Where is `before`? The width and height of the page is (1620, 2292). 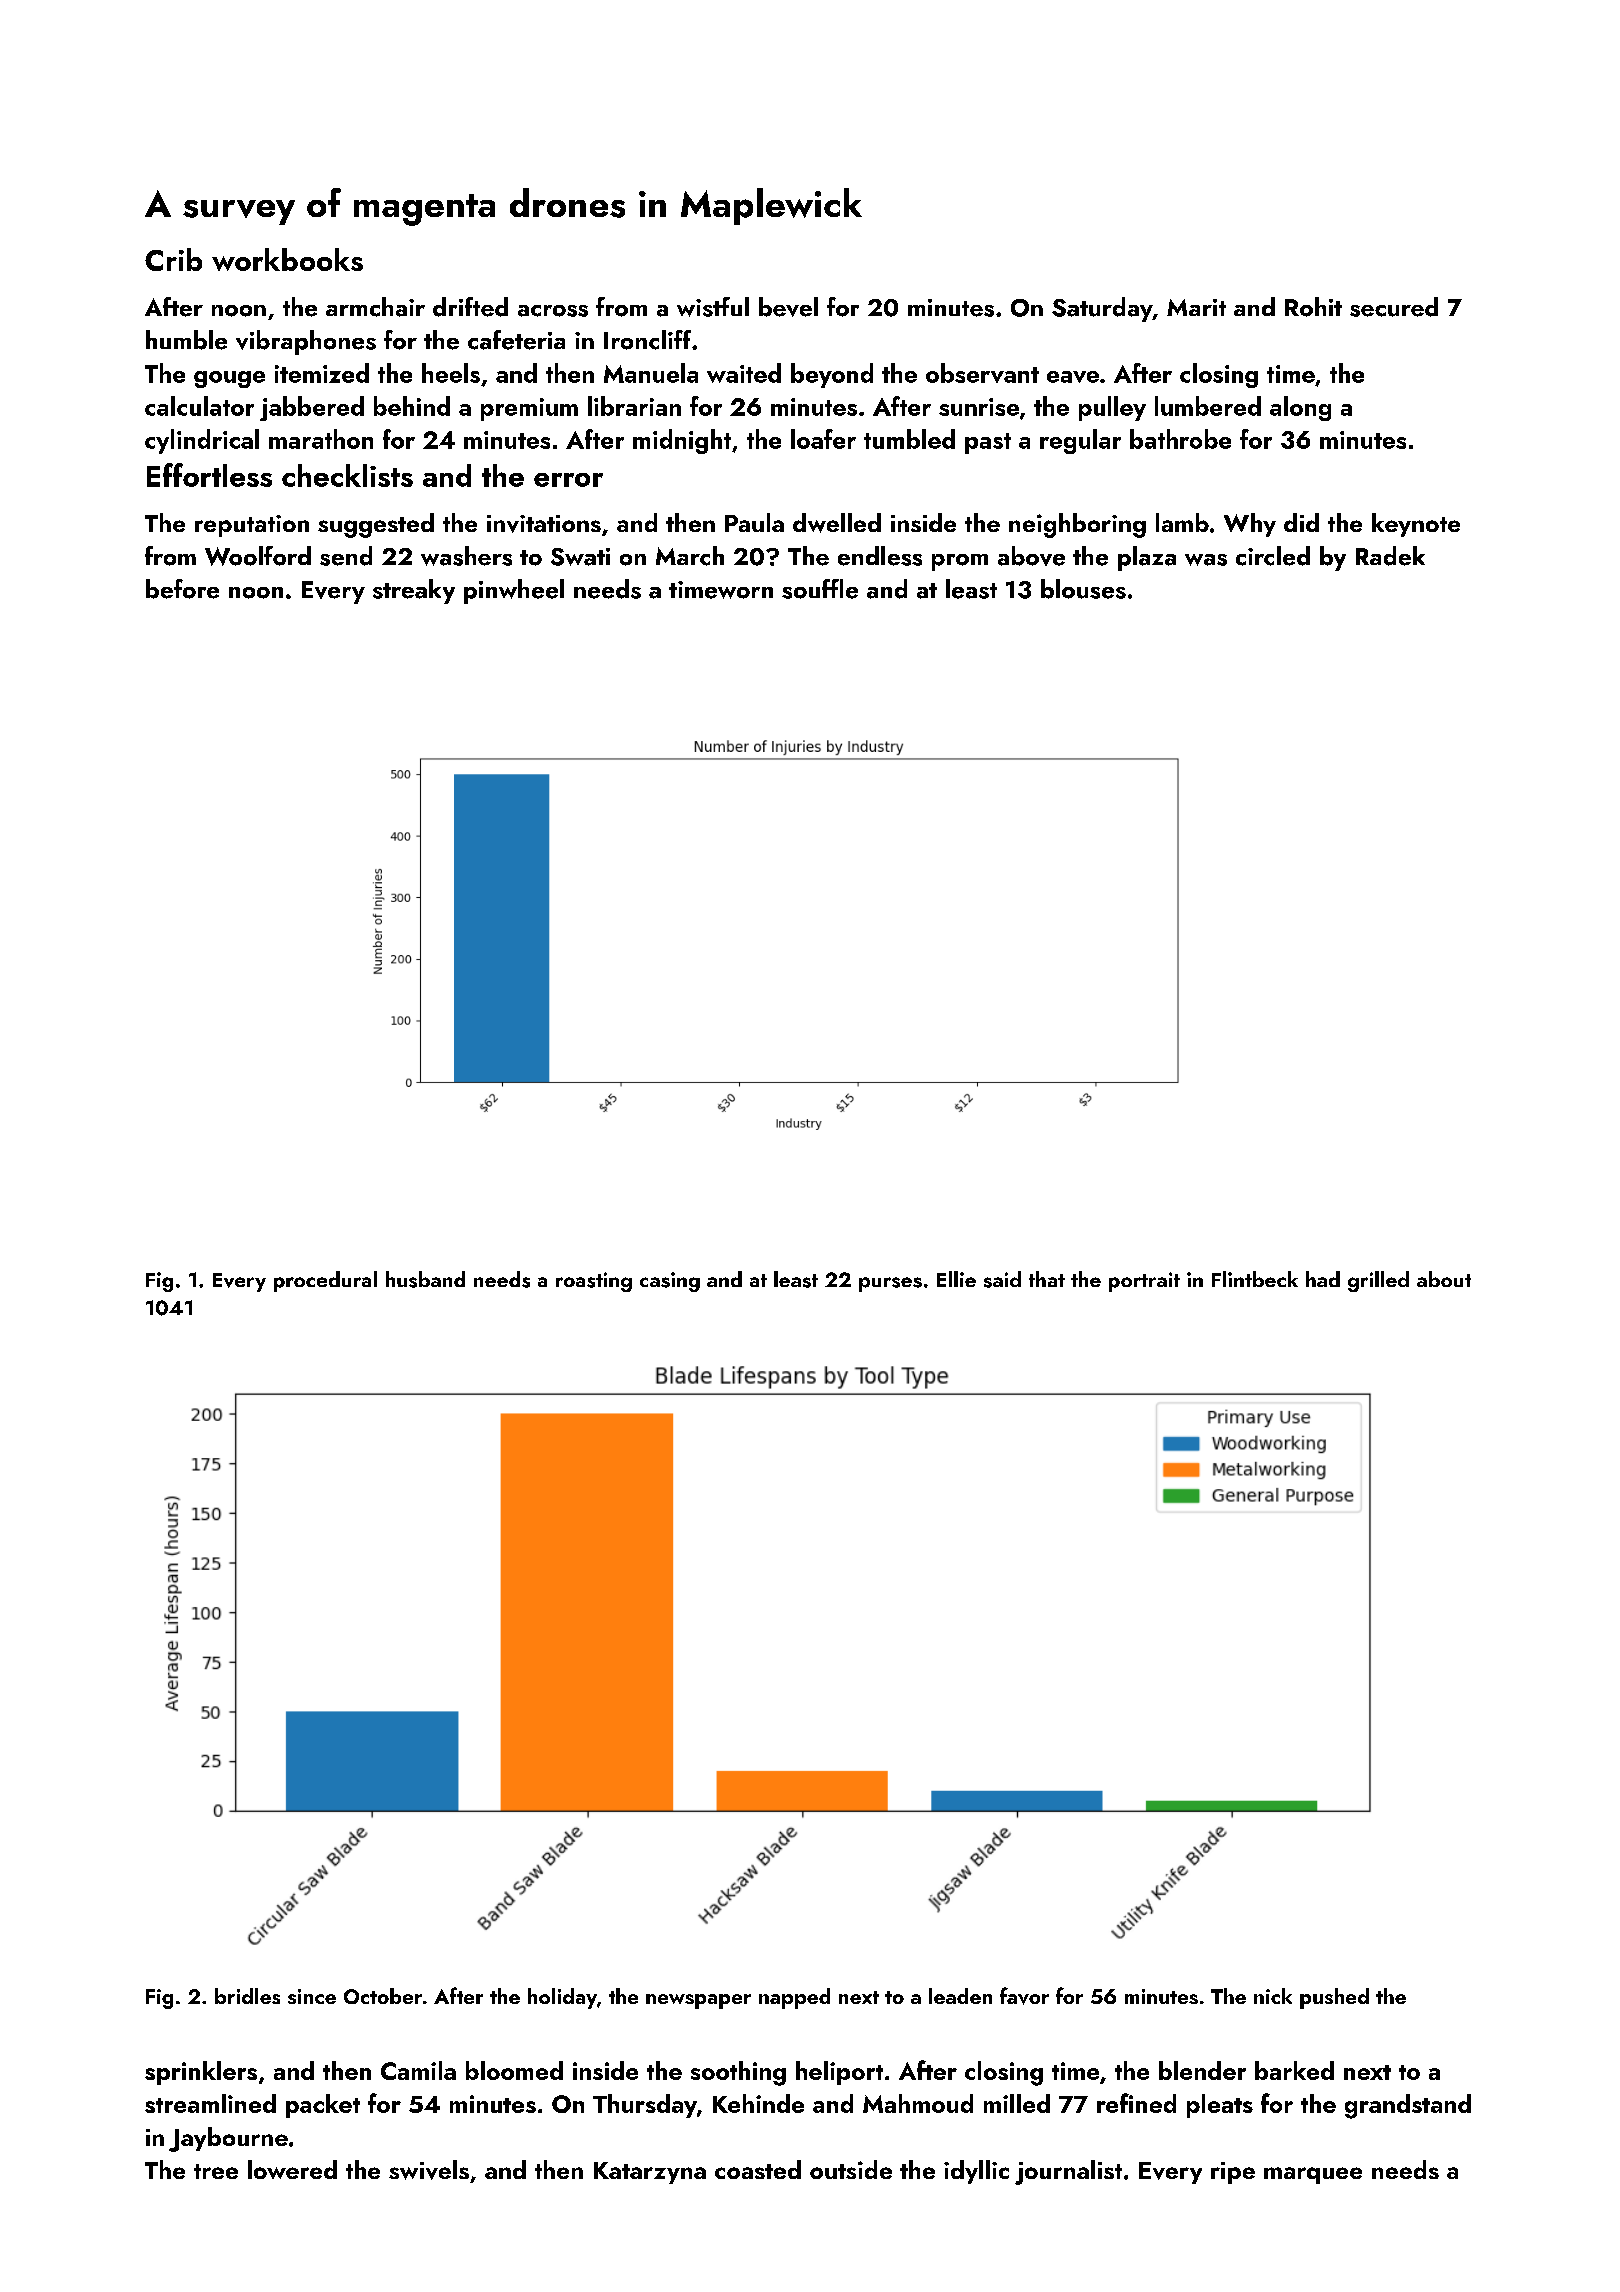
before is located at coordinates (182, 589).
